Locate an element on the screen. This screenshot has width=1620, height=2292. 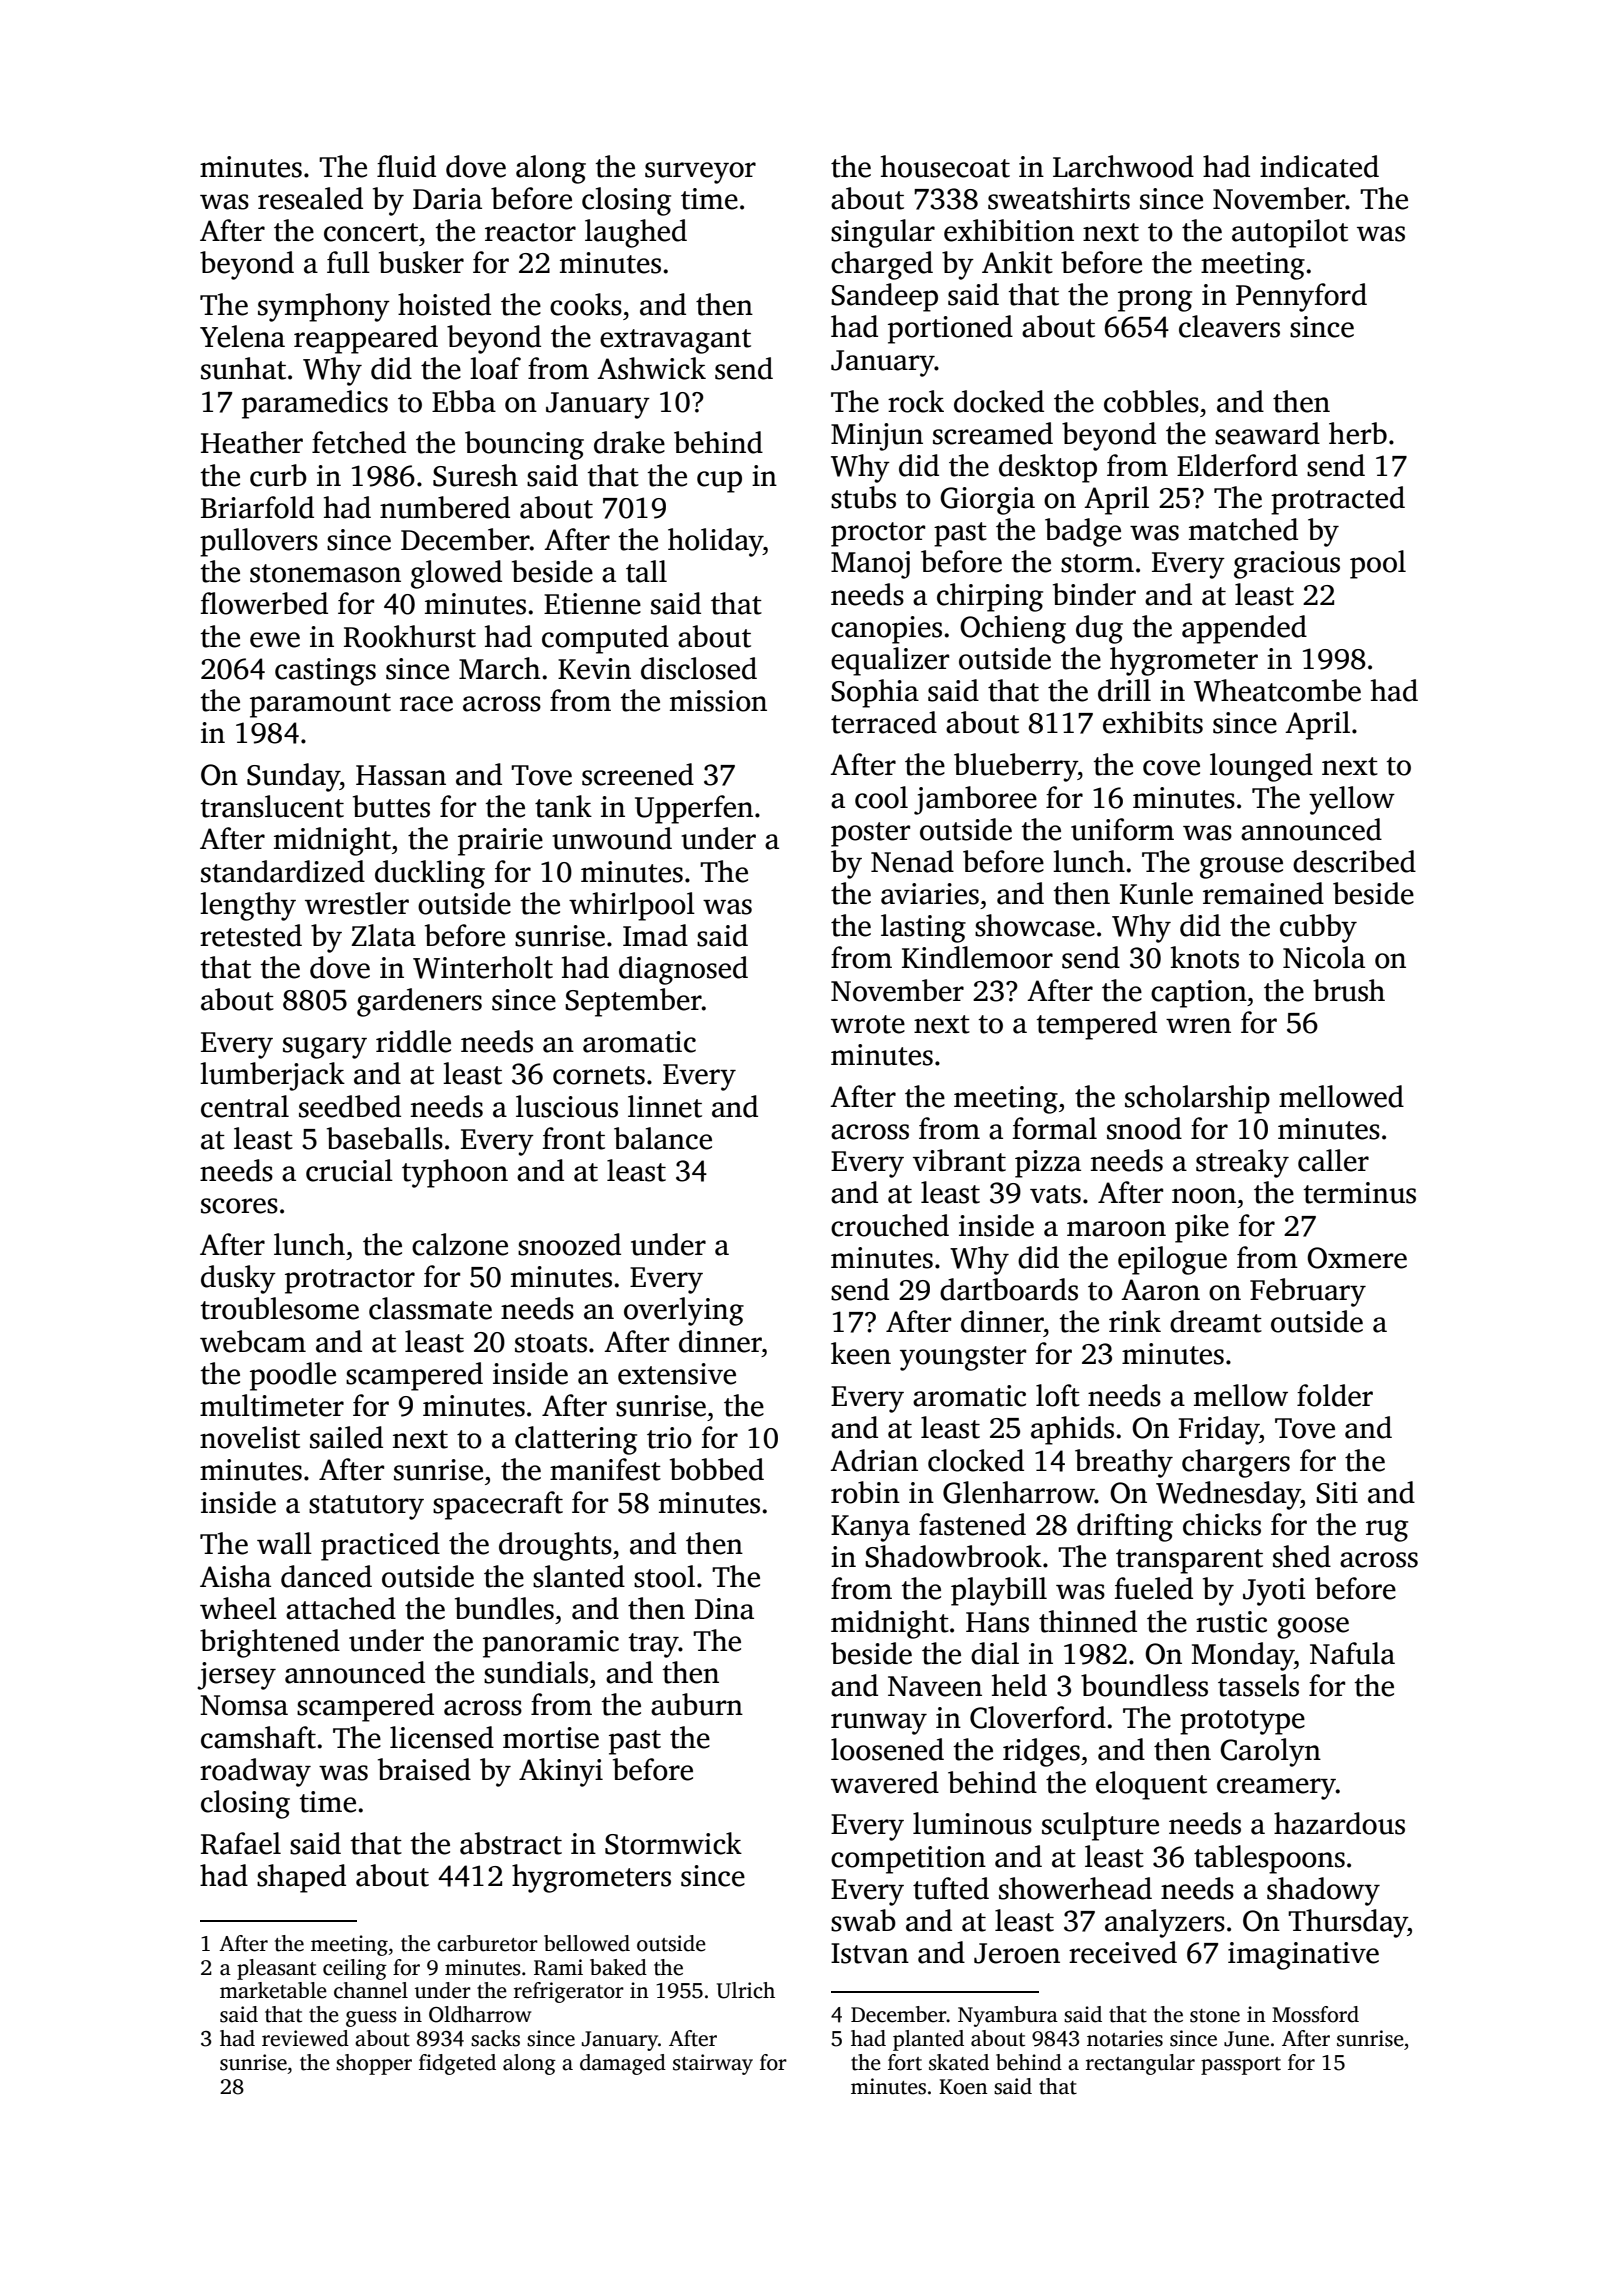
passport is located at coordinates (1241, 2066).
